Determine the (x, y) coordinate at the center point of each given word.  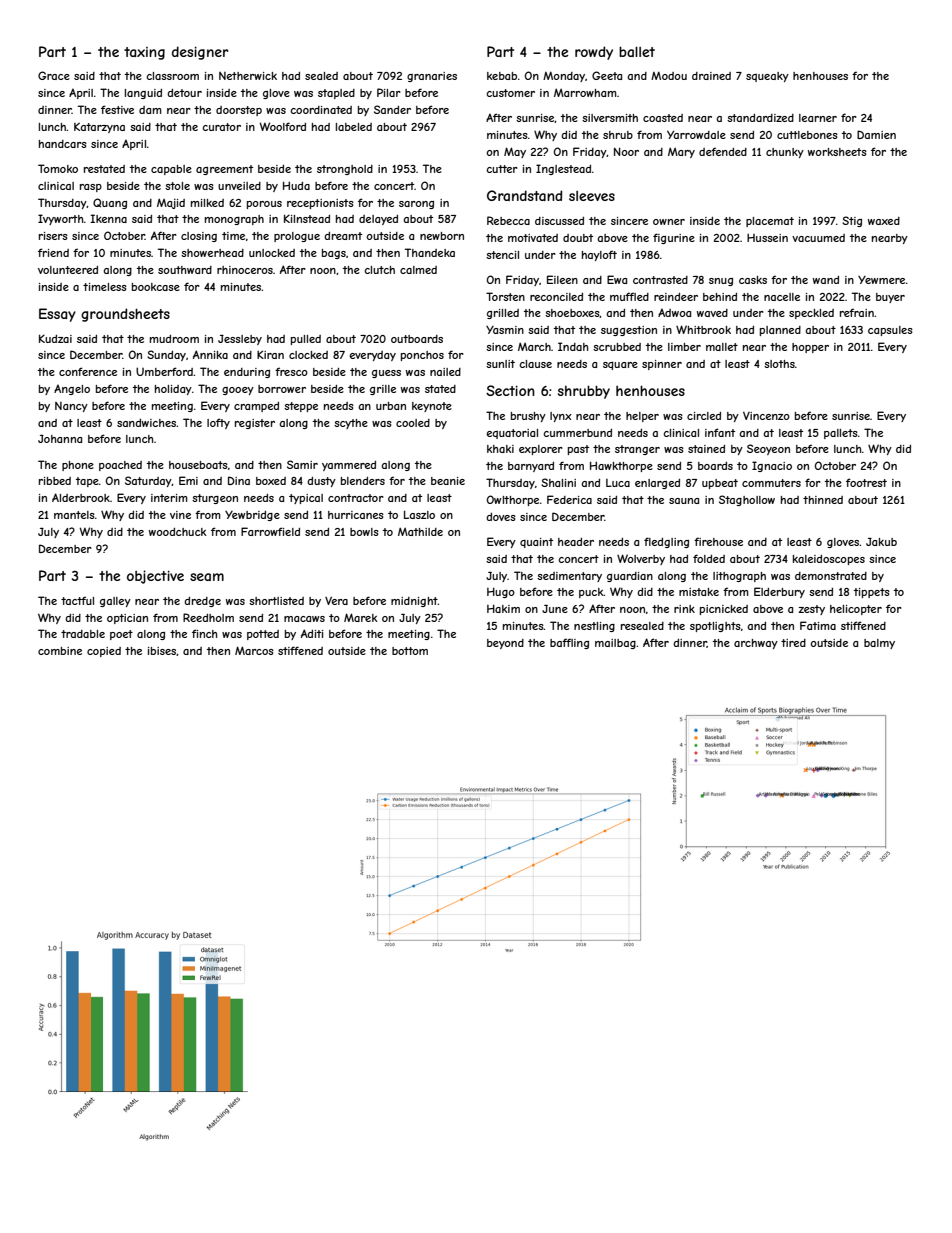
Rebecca (508, 220)
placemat (770, 222)
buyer (890, 298)
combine (60, 651)
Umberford (164, 371)
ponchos (422, 356)
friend (53, 252)
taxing (144, 53)
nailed (445, 372)
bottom (410, 651)
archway (756, 644)
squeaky (767, 77)
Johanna (60, 439)
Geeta (607, 75)
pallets (841, 434)
